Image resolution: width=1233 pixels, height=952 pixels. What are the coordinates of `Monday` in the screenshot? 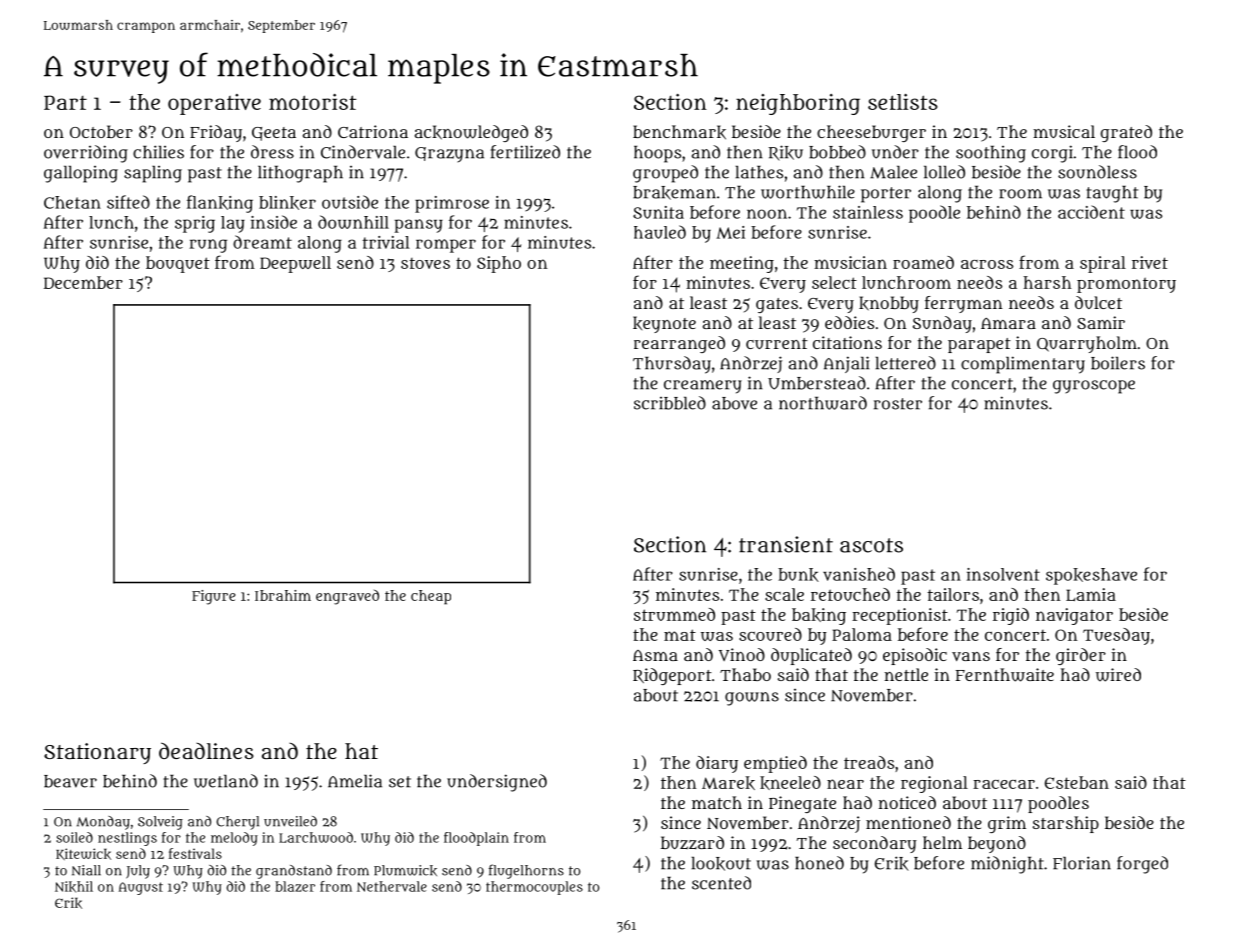 It's located at (103, 823).
